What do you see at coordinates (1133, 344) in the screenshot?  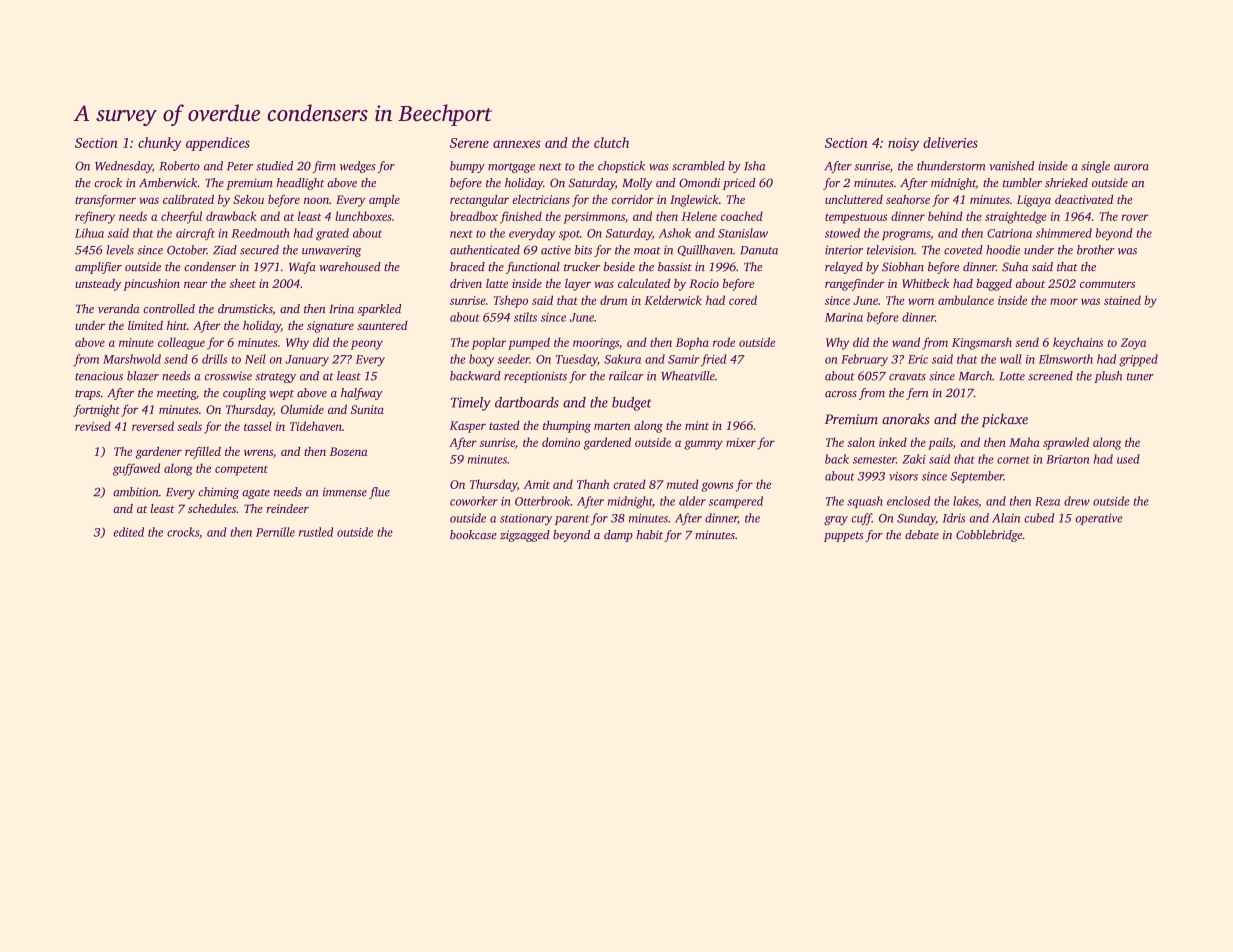 I see `Zoya` at bounding box center [1133, 344].
